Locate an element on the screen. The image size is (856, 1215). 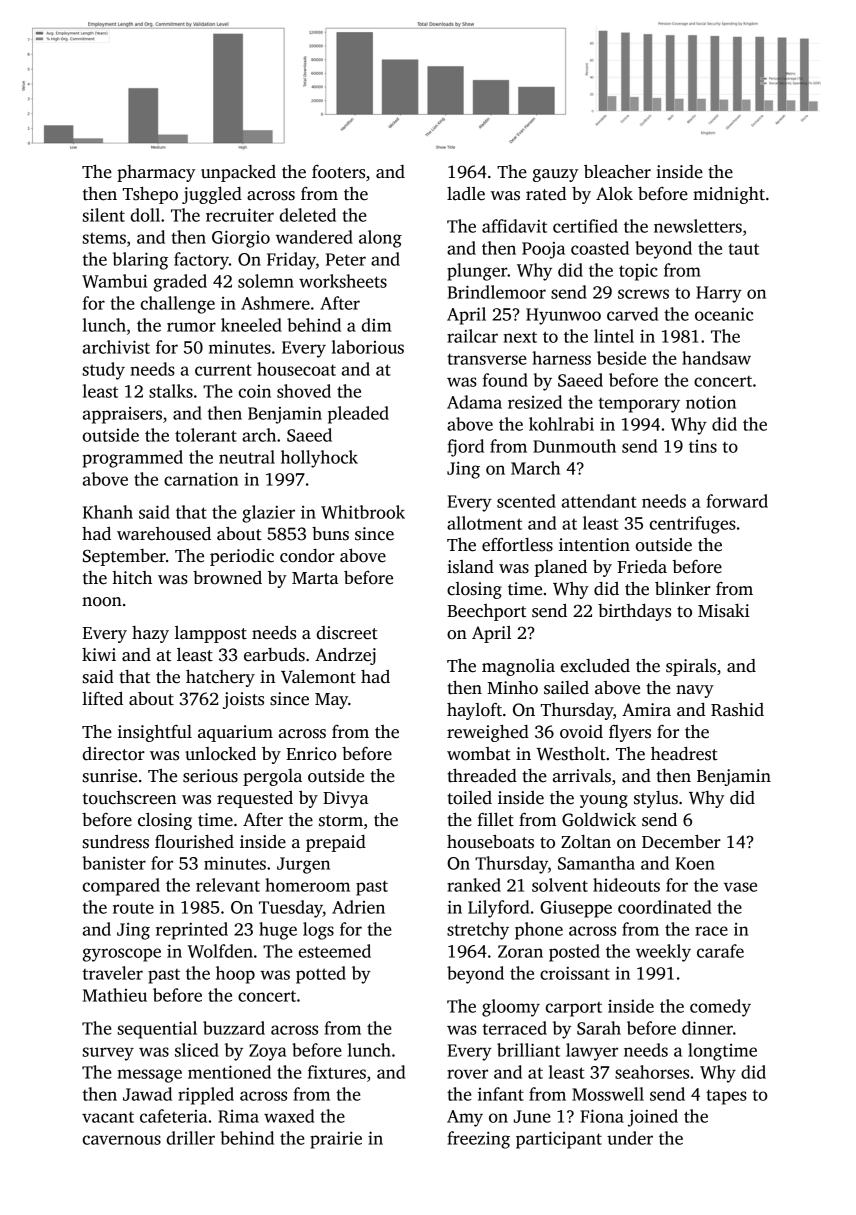
doll is located at coordinates (145, 215).
